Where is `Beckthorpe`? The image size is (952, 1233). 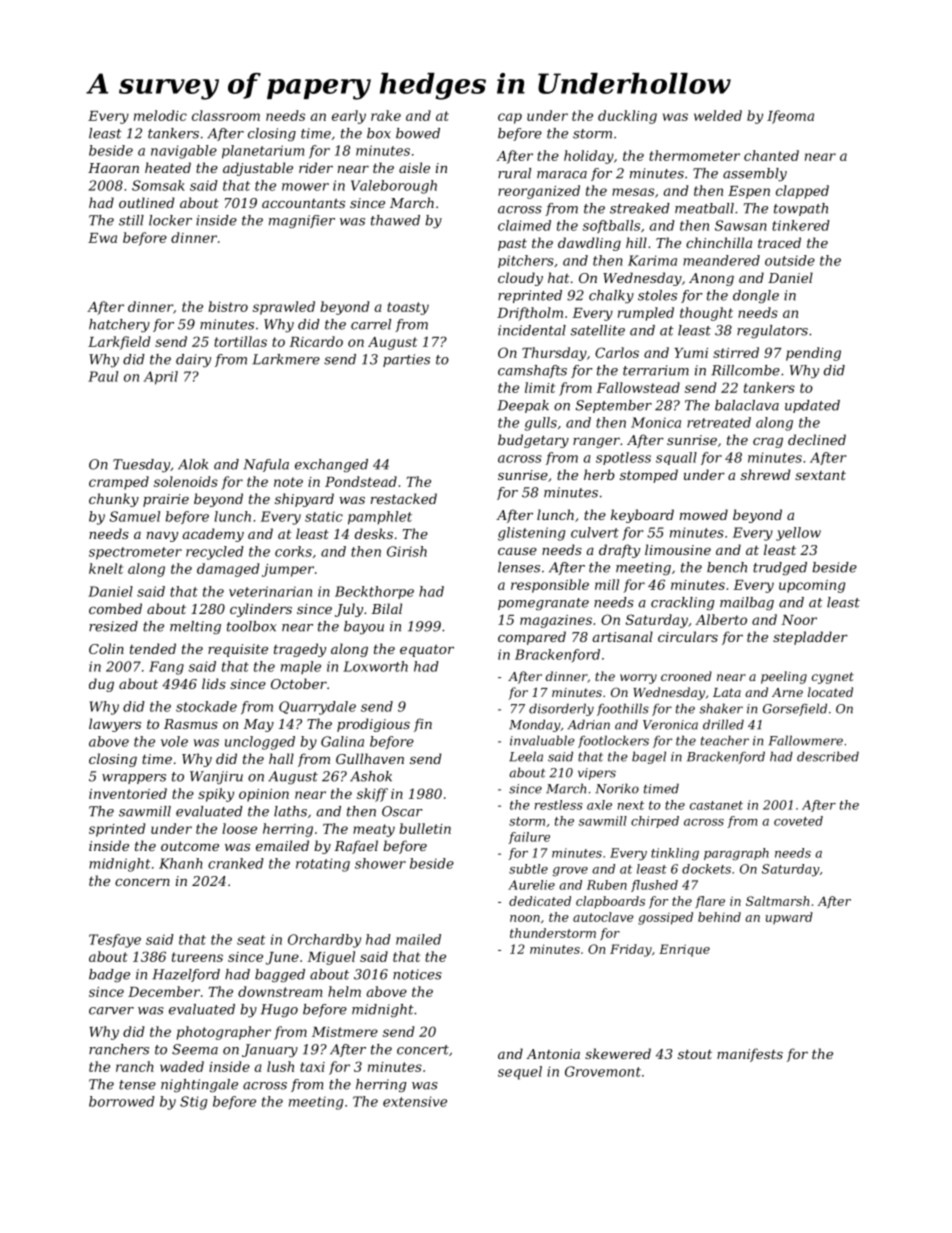
Beckthorpe is located at coordinates (374, 592).
